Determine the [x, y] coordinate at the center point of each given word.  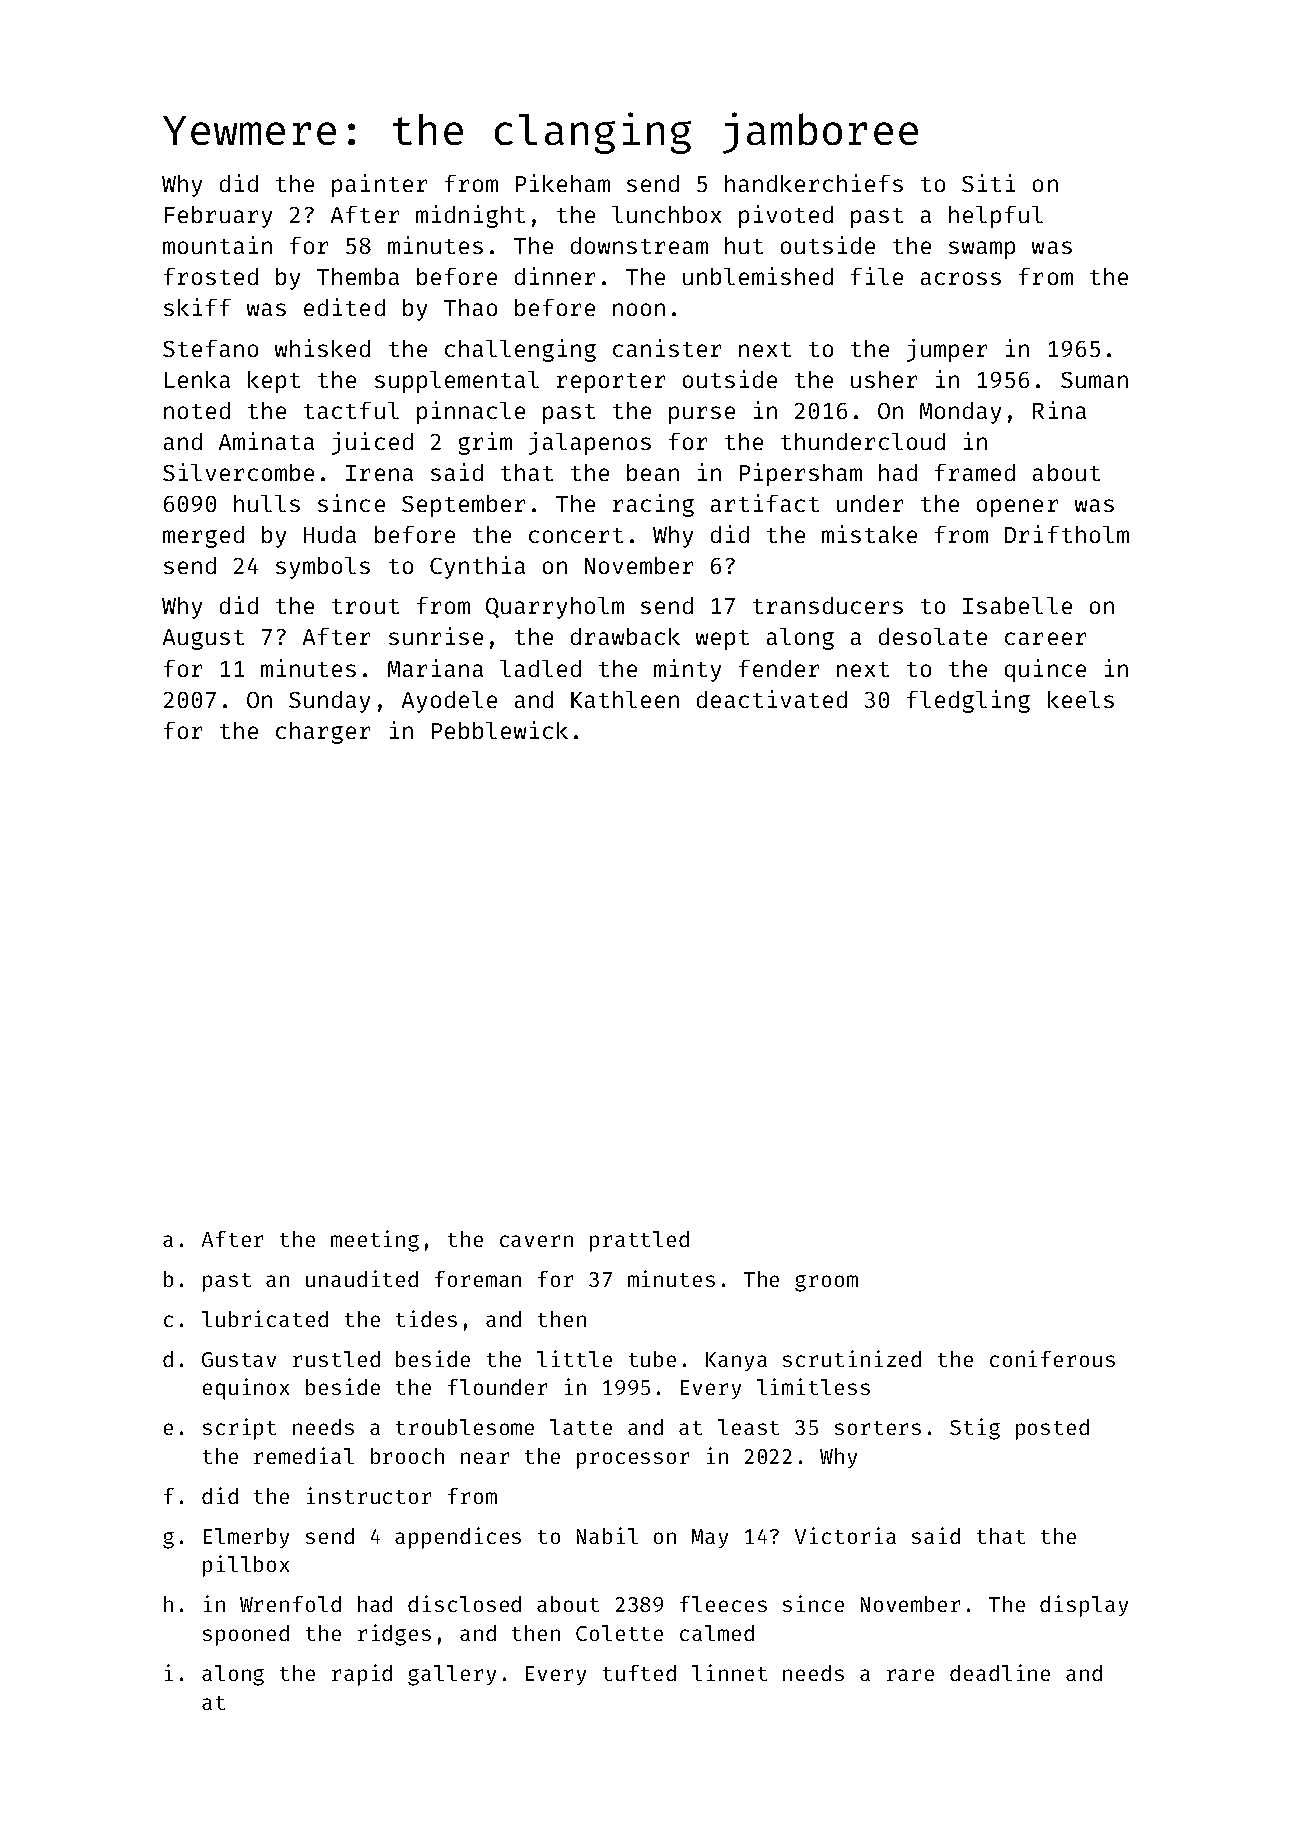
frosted [211, 276]
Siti [988, 183]
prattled [639, 1241]
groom [826, 1283]
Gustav [239, 1359]
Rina [1059, 410]
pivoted [786, 216]
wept [722, 640]
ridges [394, 1635]
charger [323, 733]
